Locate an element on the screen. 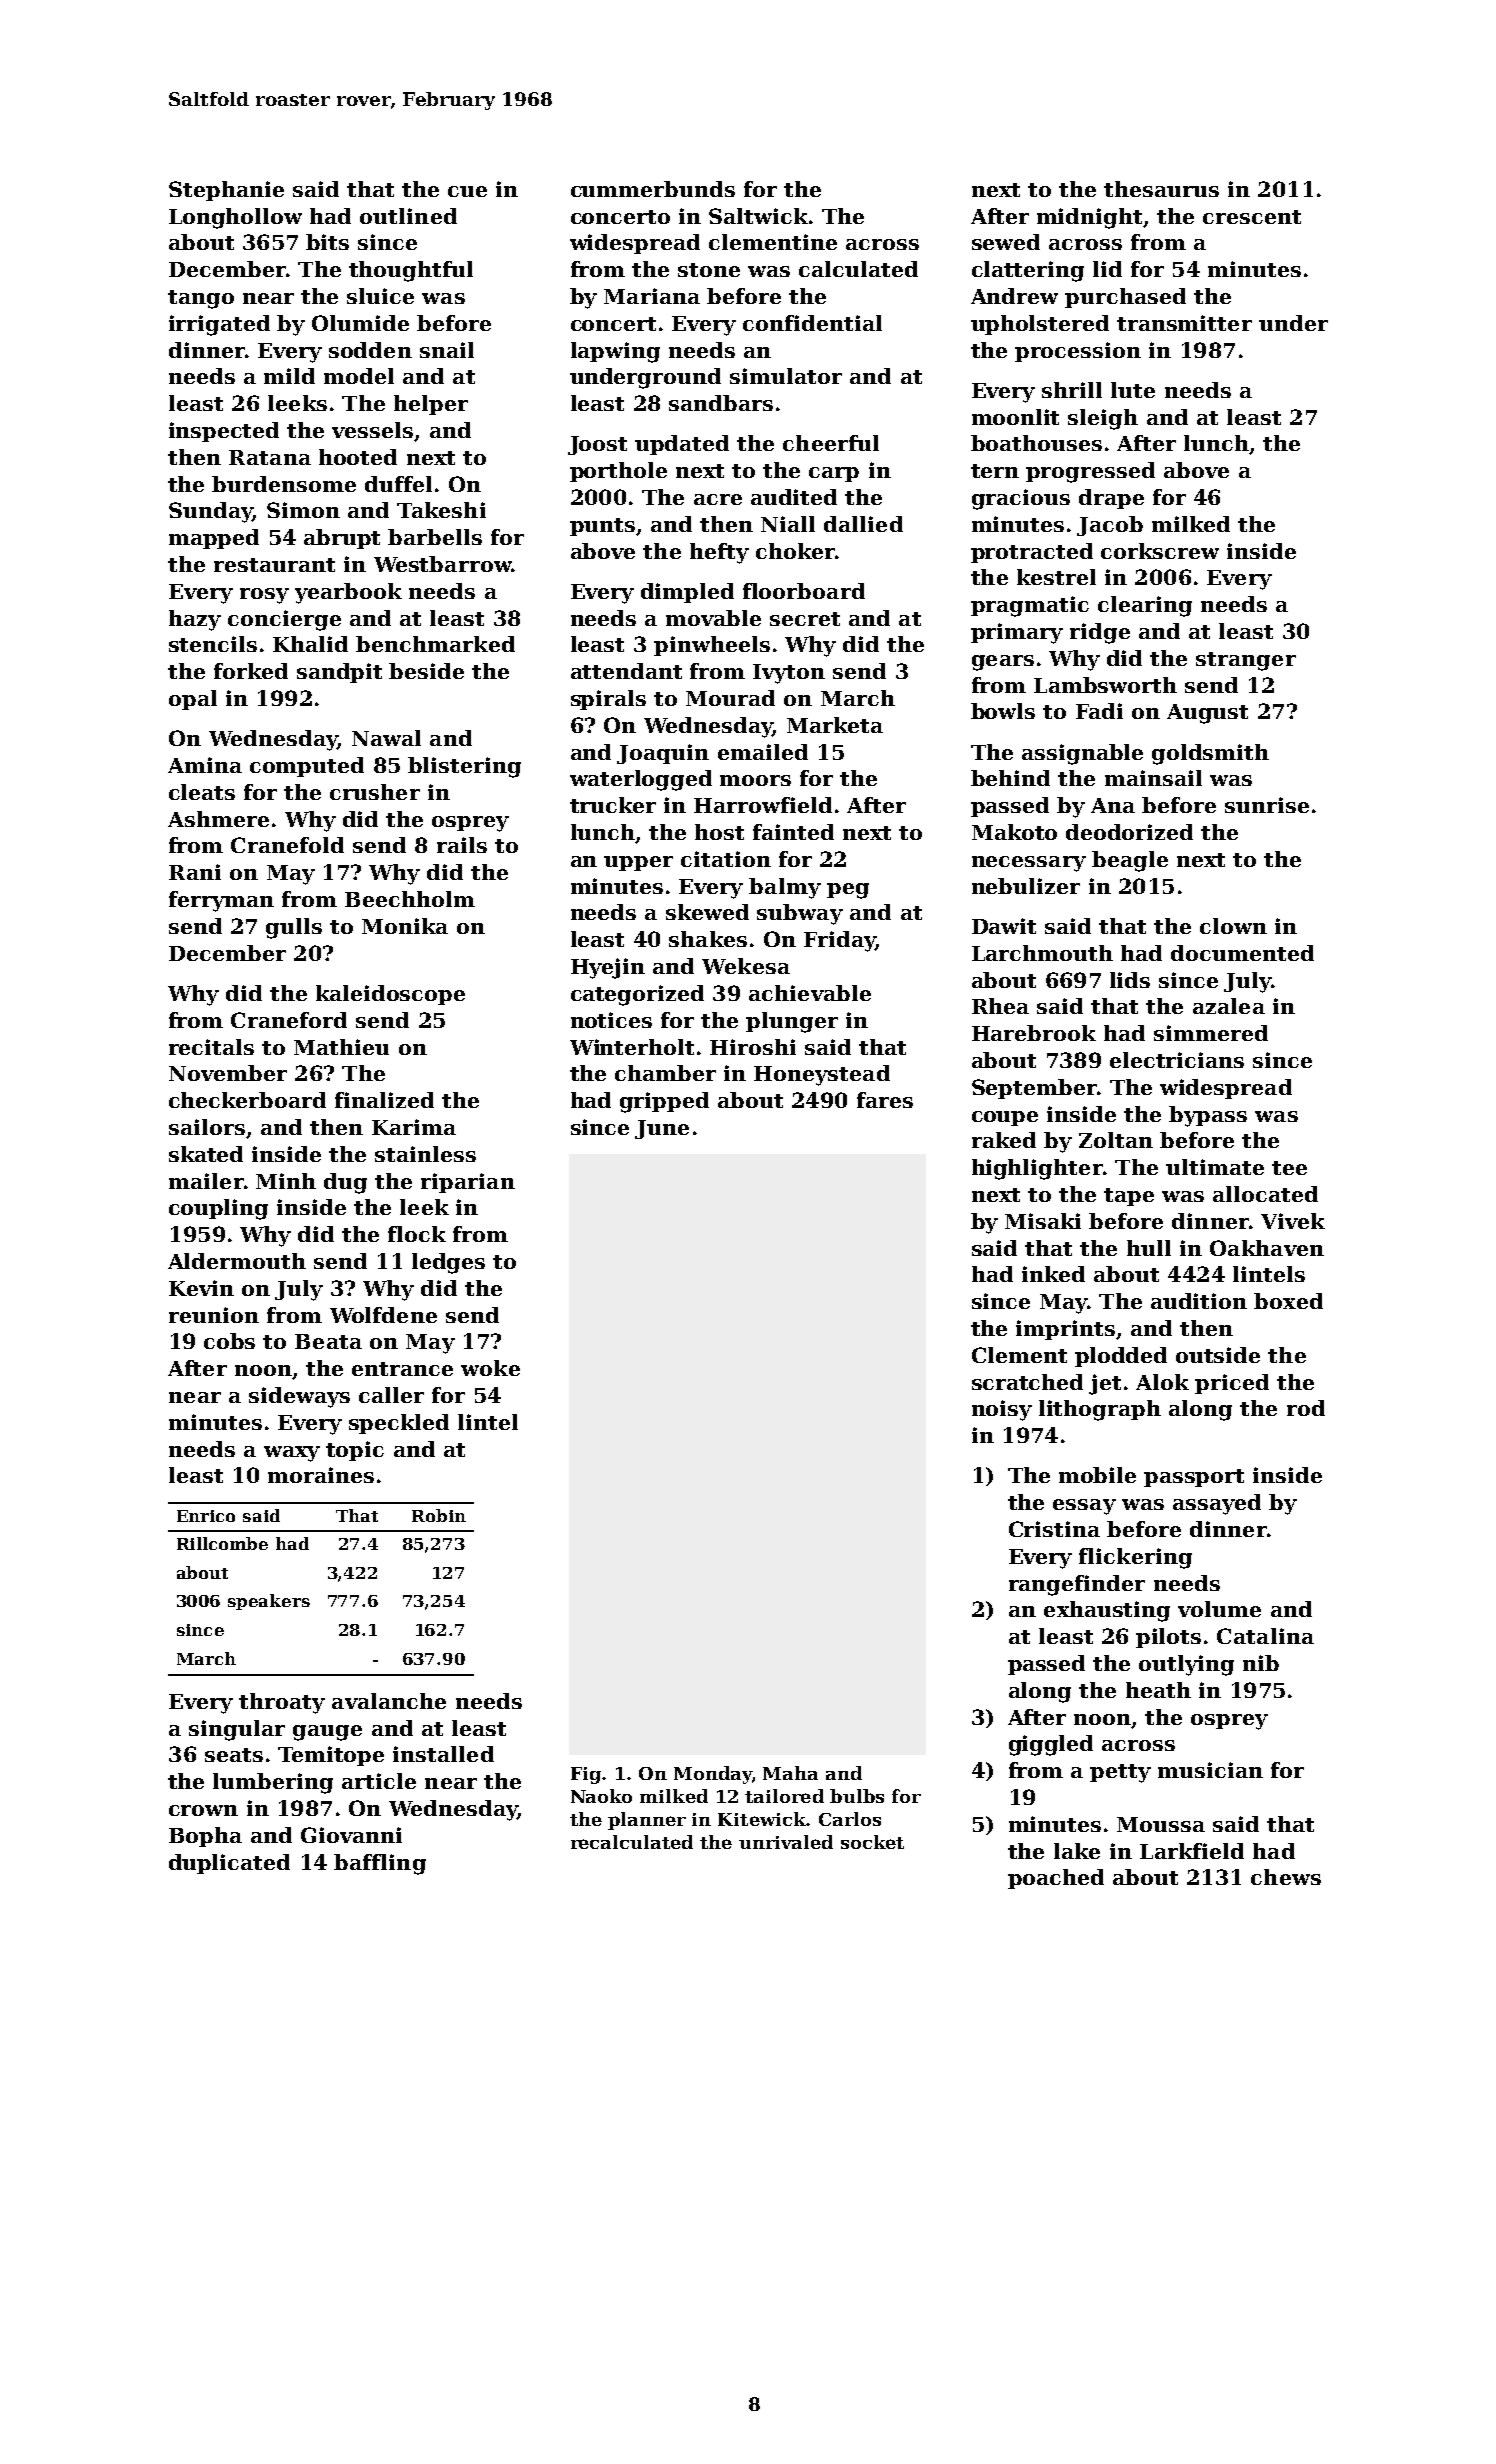 The width and height of the screenshot is (1496, 2464). coupling is located at coordinates (218, 1209).
